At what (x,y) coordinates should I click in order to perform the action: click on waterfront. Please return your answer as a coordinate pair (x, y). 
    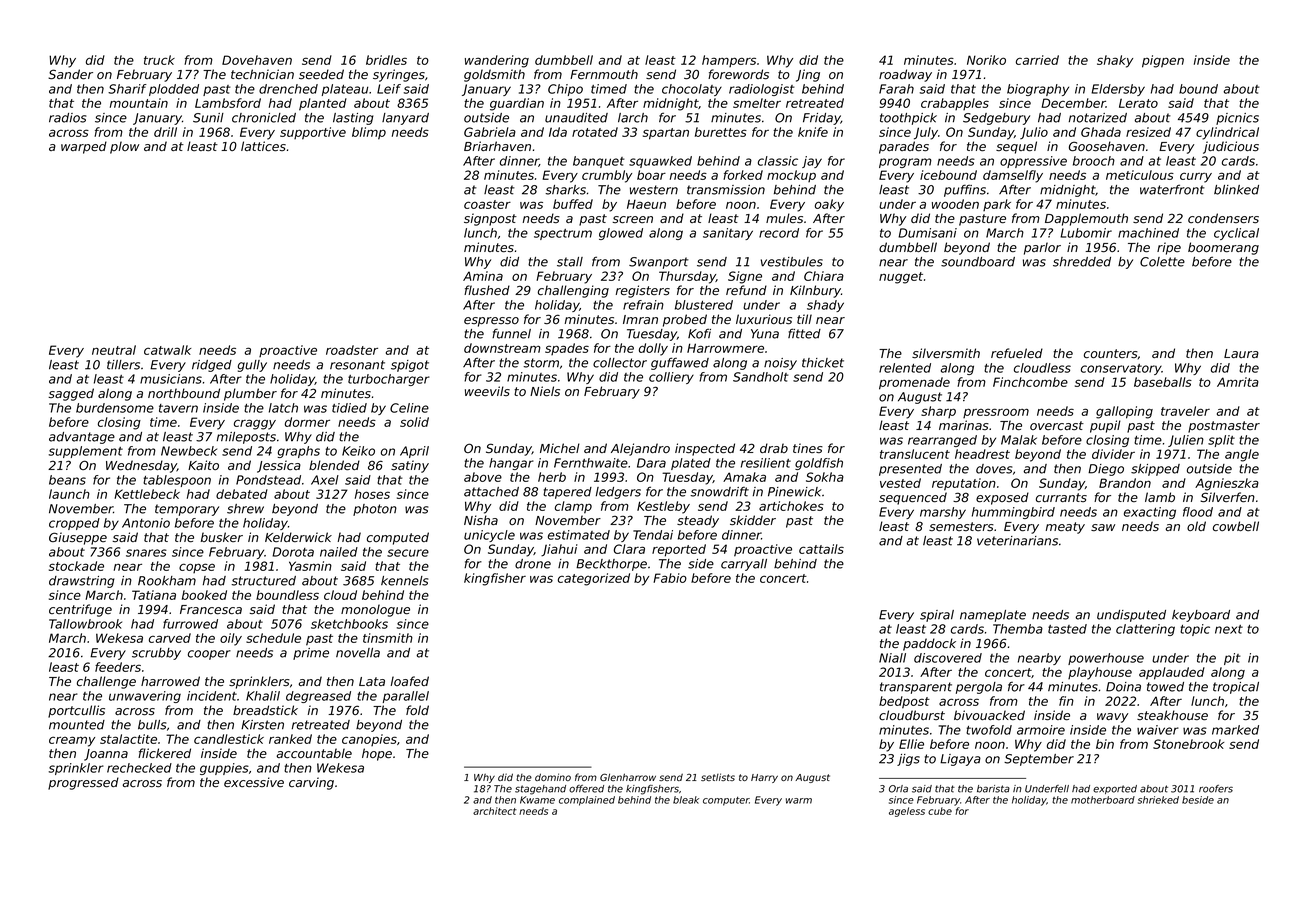
    Looking at the image, I should click on (1172, 189).
